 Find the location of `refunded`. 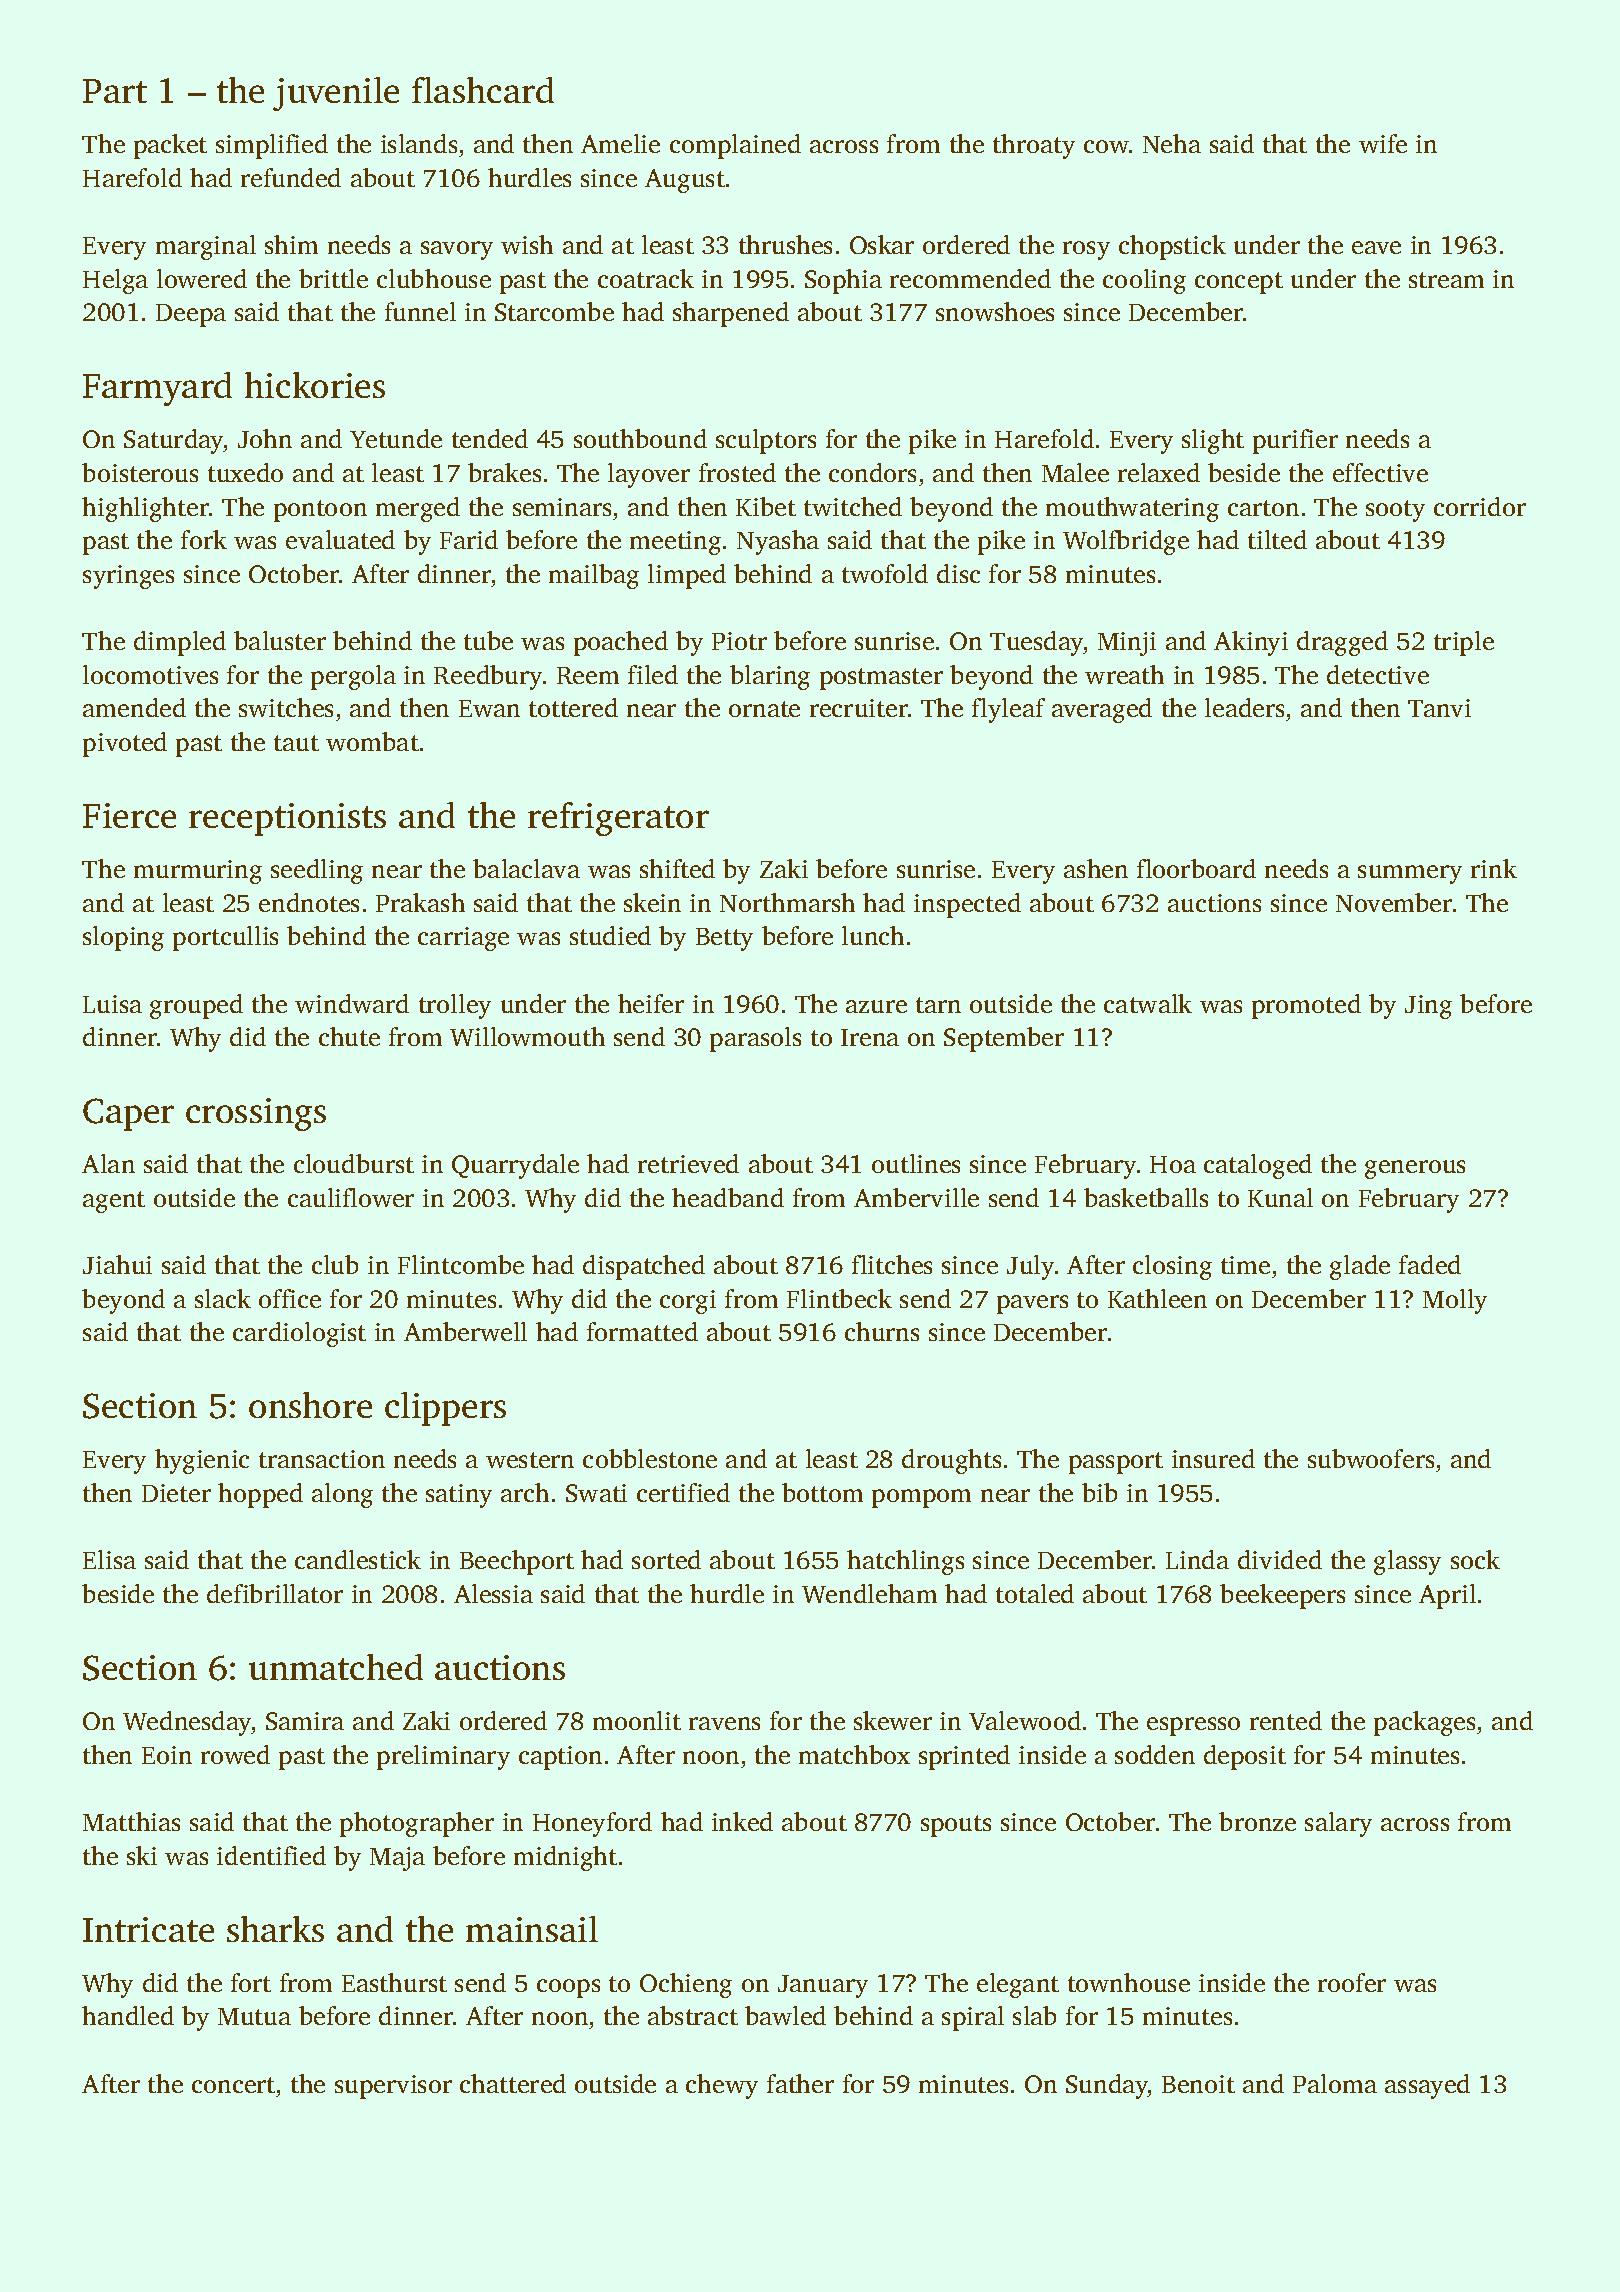

refunded is located at coordinates (291, 177).
